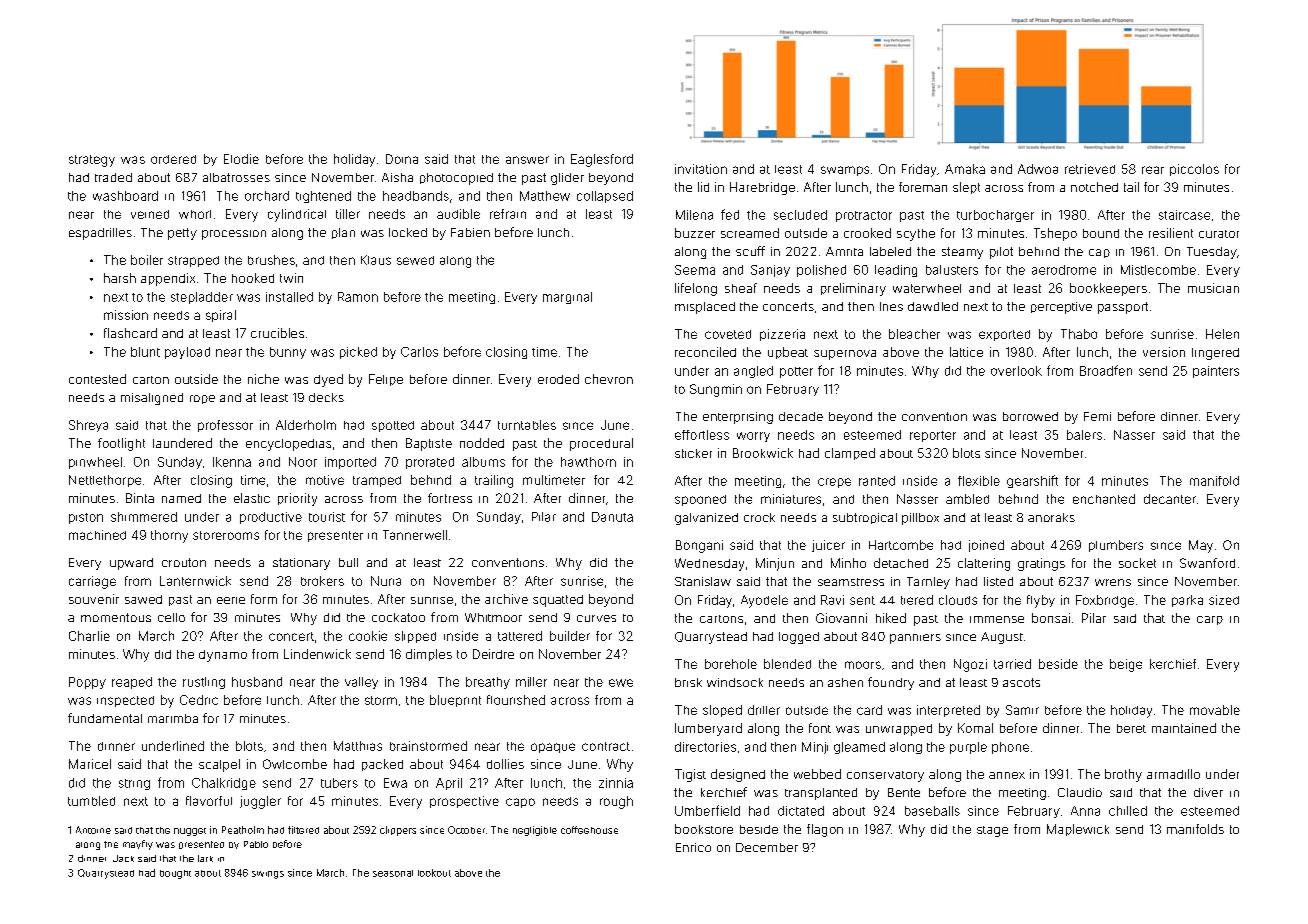 The height and width of the screenshot is (924, 1308). I want to click on reporter, so click(933, 436).
